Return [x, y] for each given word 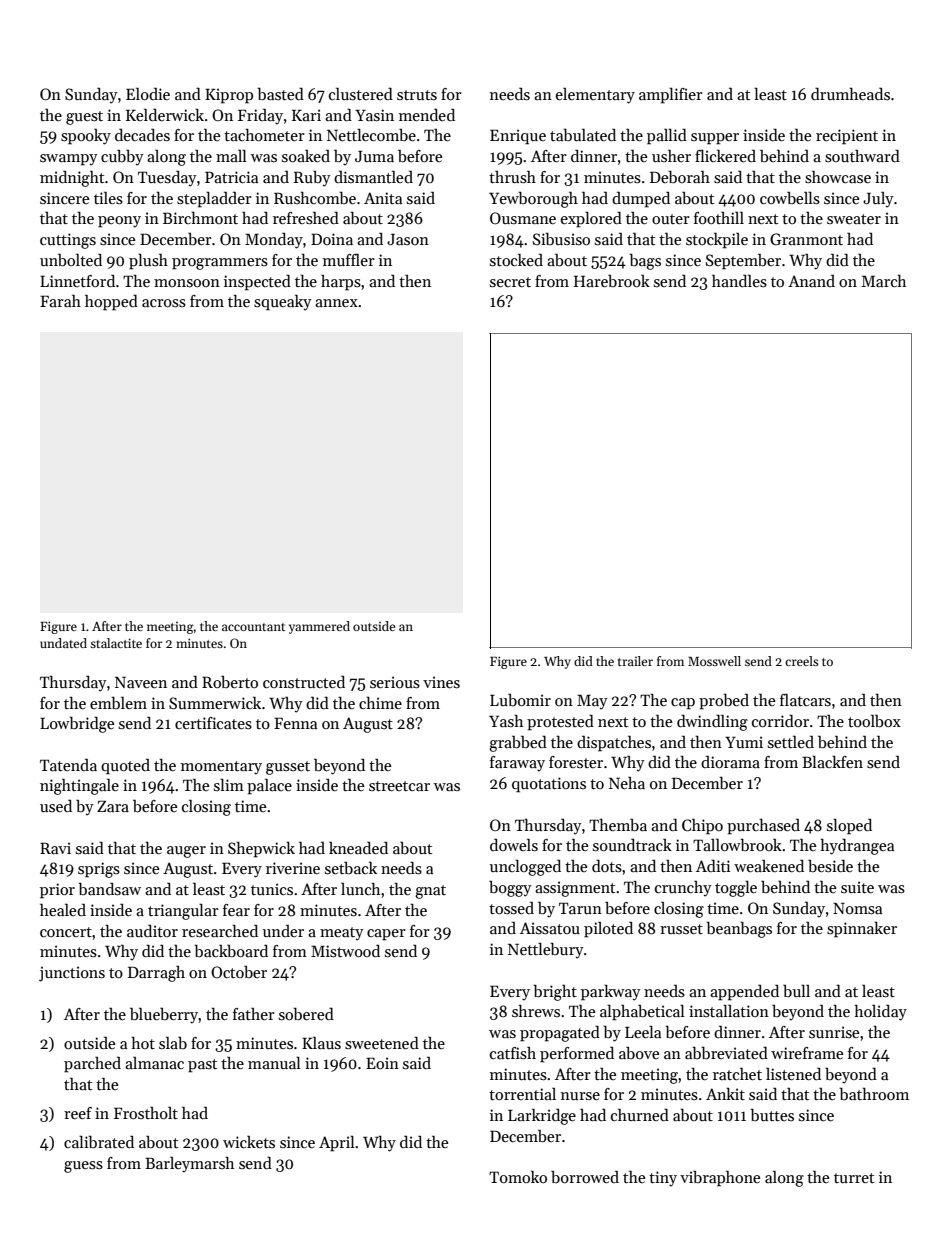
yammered [319, 627]
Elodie [148, 94]
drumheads [850, 93]
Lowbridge [77, 725]
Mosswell [714, 661]
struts [417, 95]
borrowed [585, 1176]
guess [83, 1167]
